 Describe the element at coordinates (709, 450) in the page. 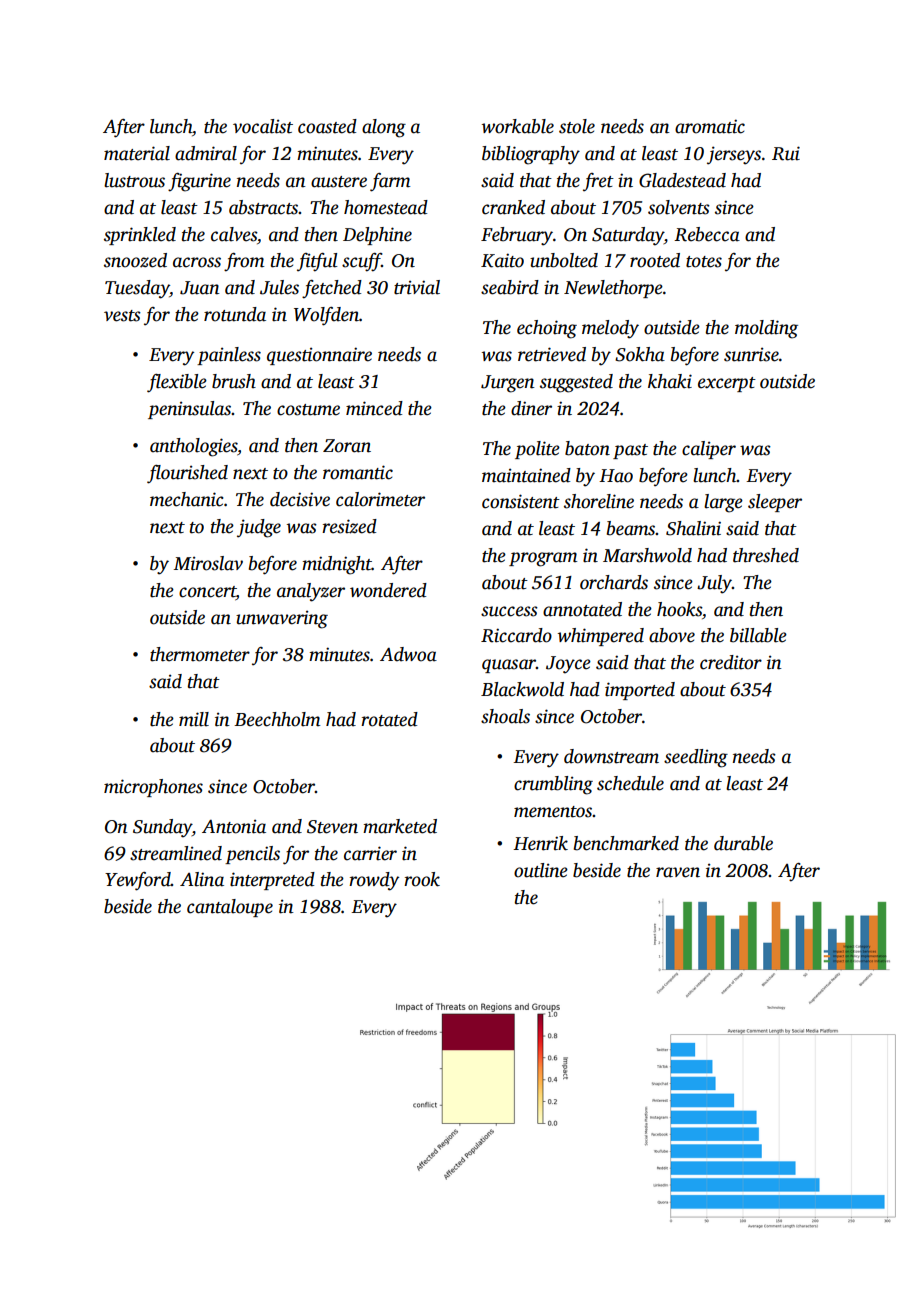

I see `caliper` at that location.
